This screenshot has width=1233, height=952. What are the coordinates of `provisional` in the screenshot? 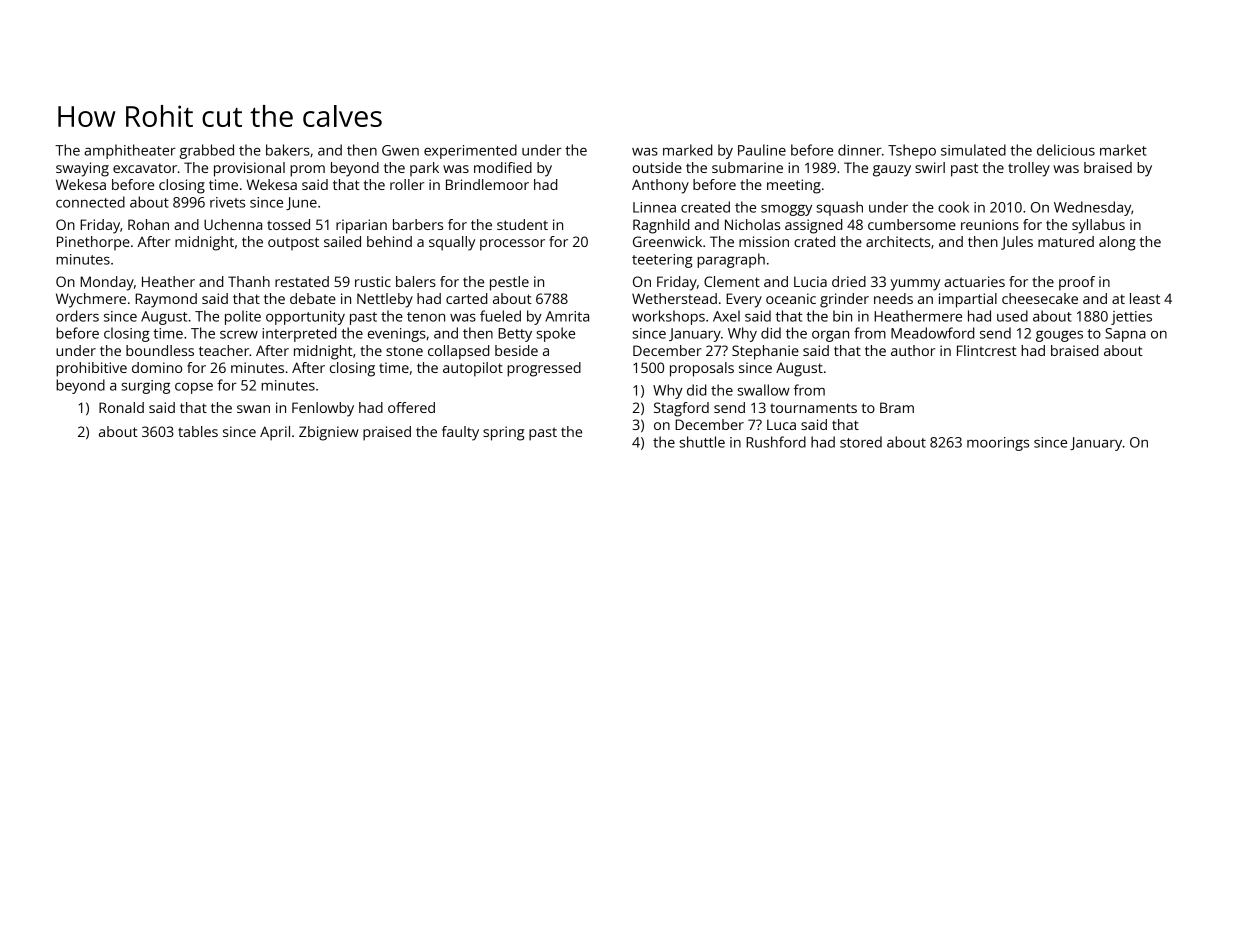 It's located at (249, 169).
